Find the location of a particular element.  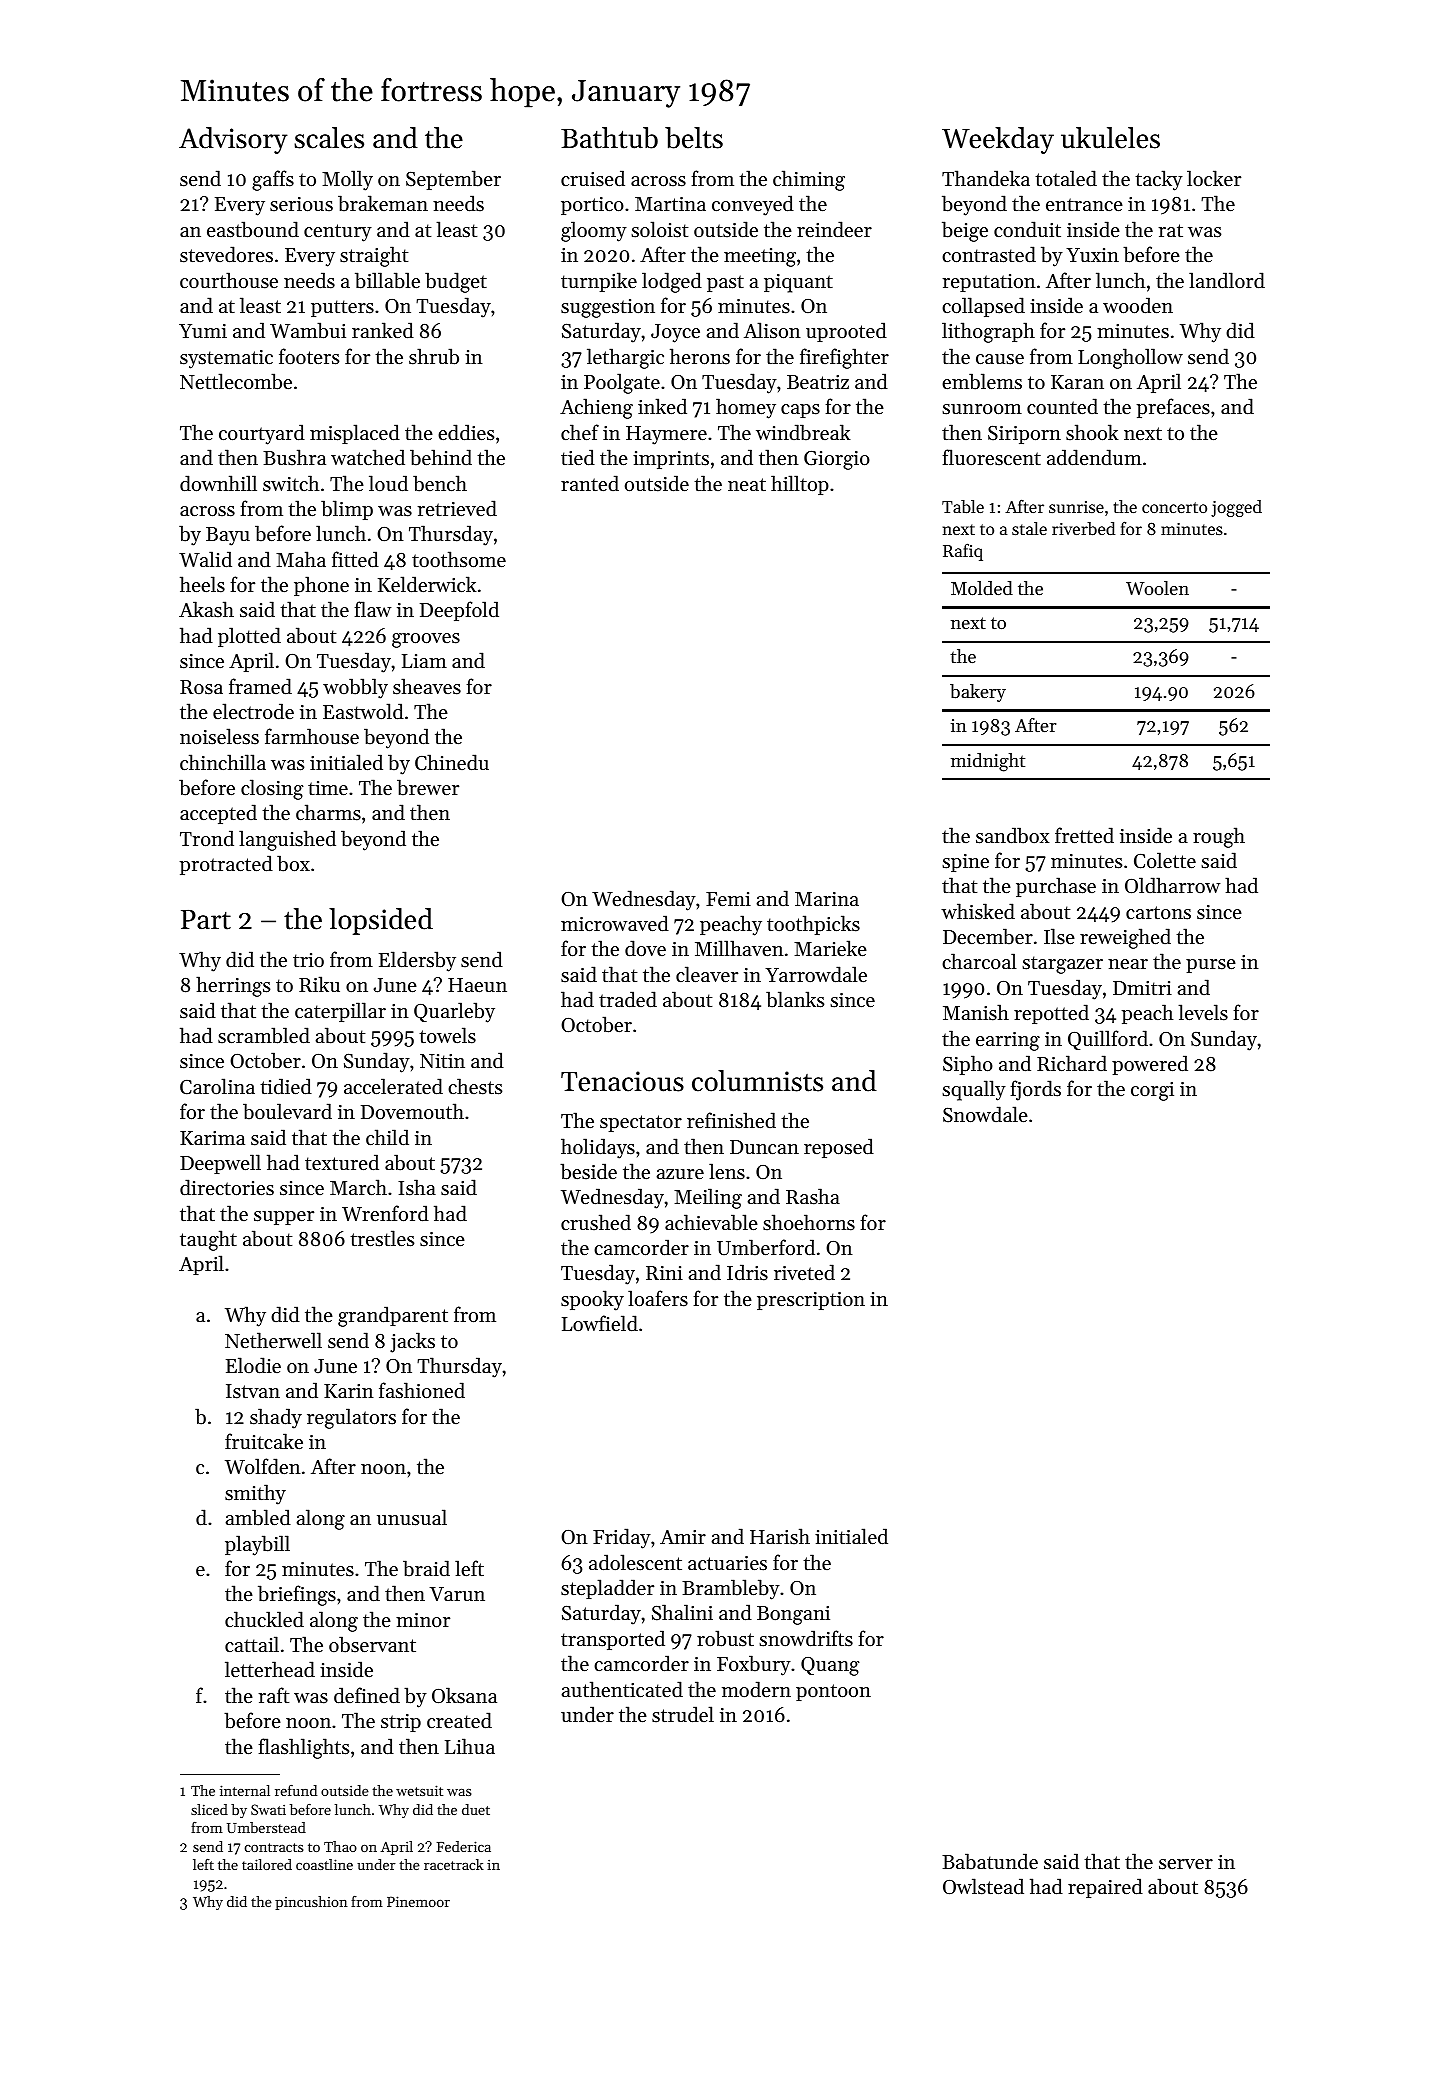

toothpicks is located at coordinates (813, 925).
